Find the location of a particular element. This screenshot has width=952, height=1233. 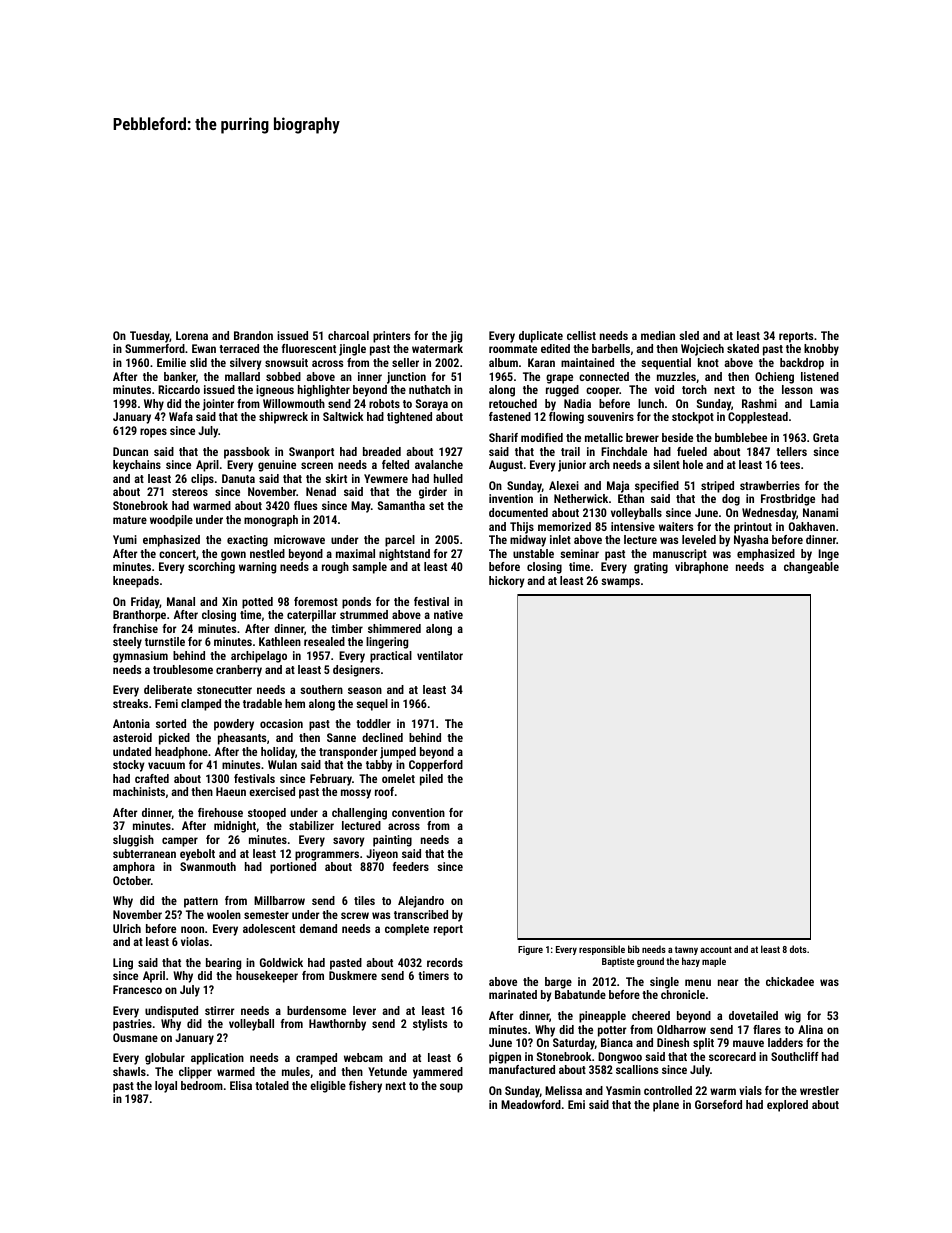

sled is located at coordinates (689, 335).
